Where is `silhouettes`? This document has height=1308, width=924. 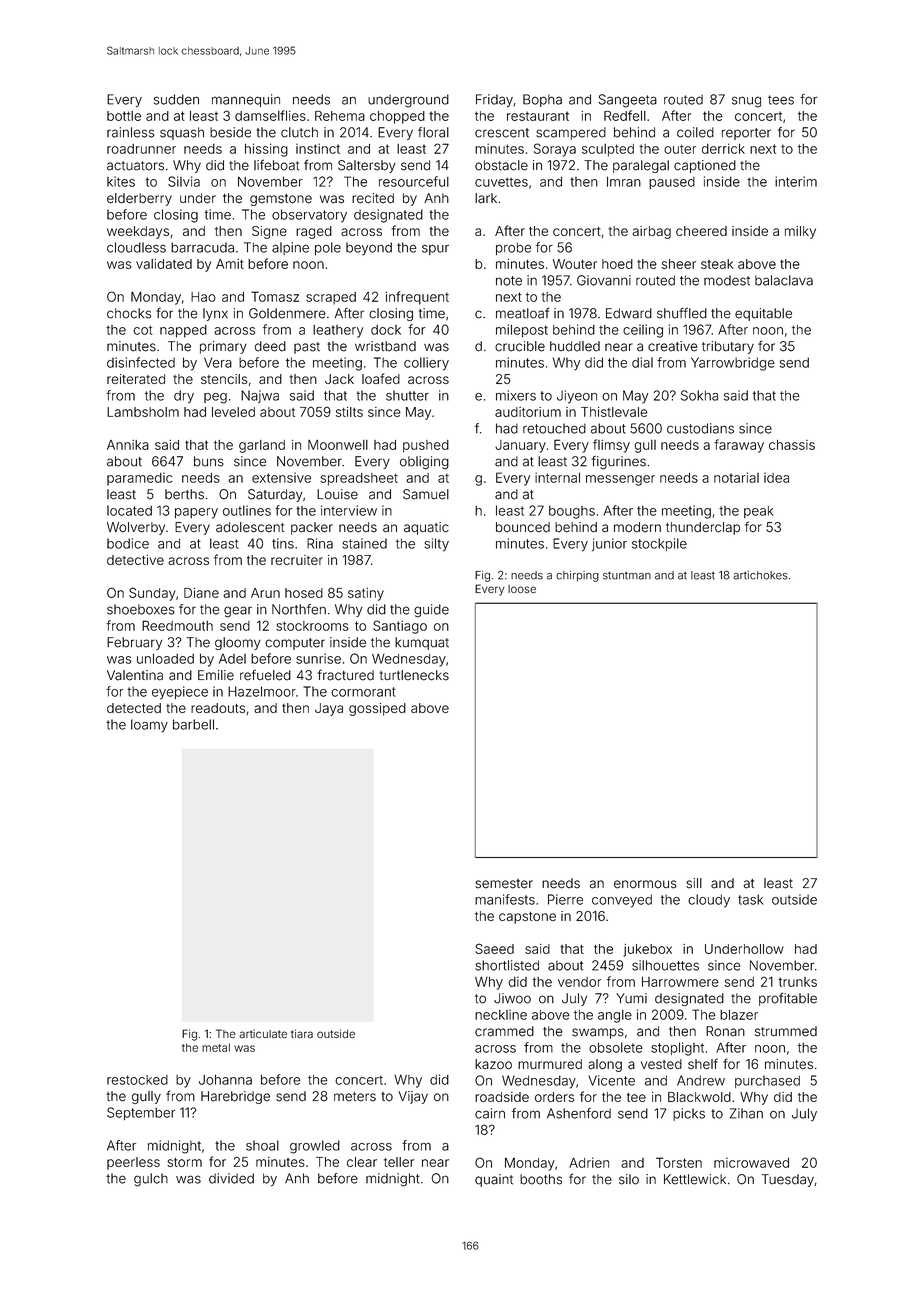 silhouettes is located at coordinates (665, 965).
